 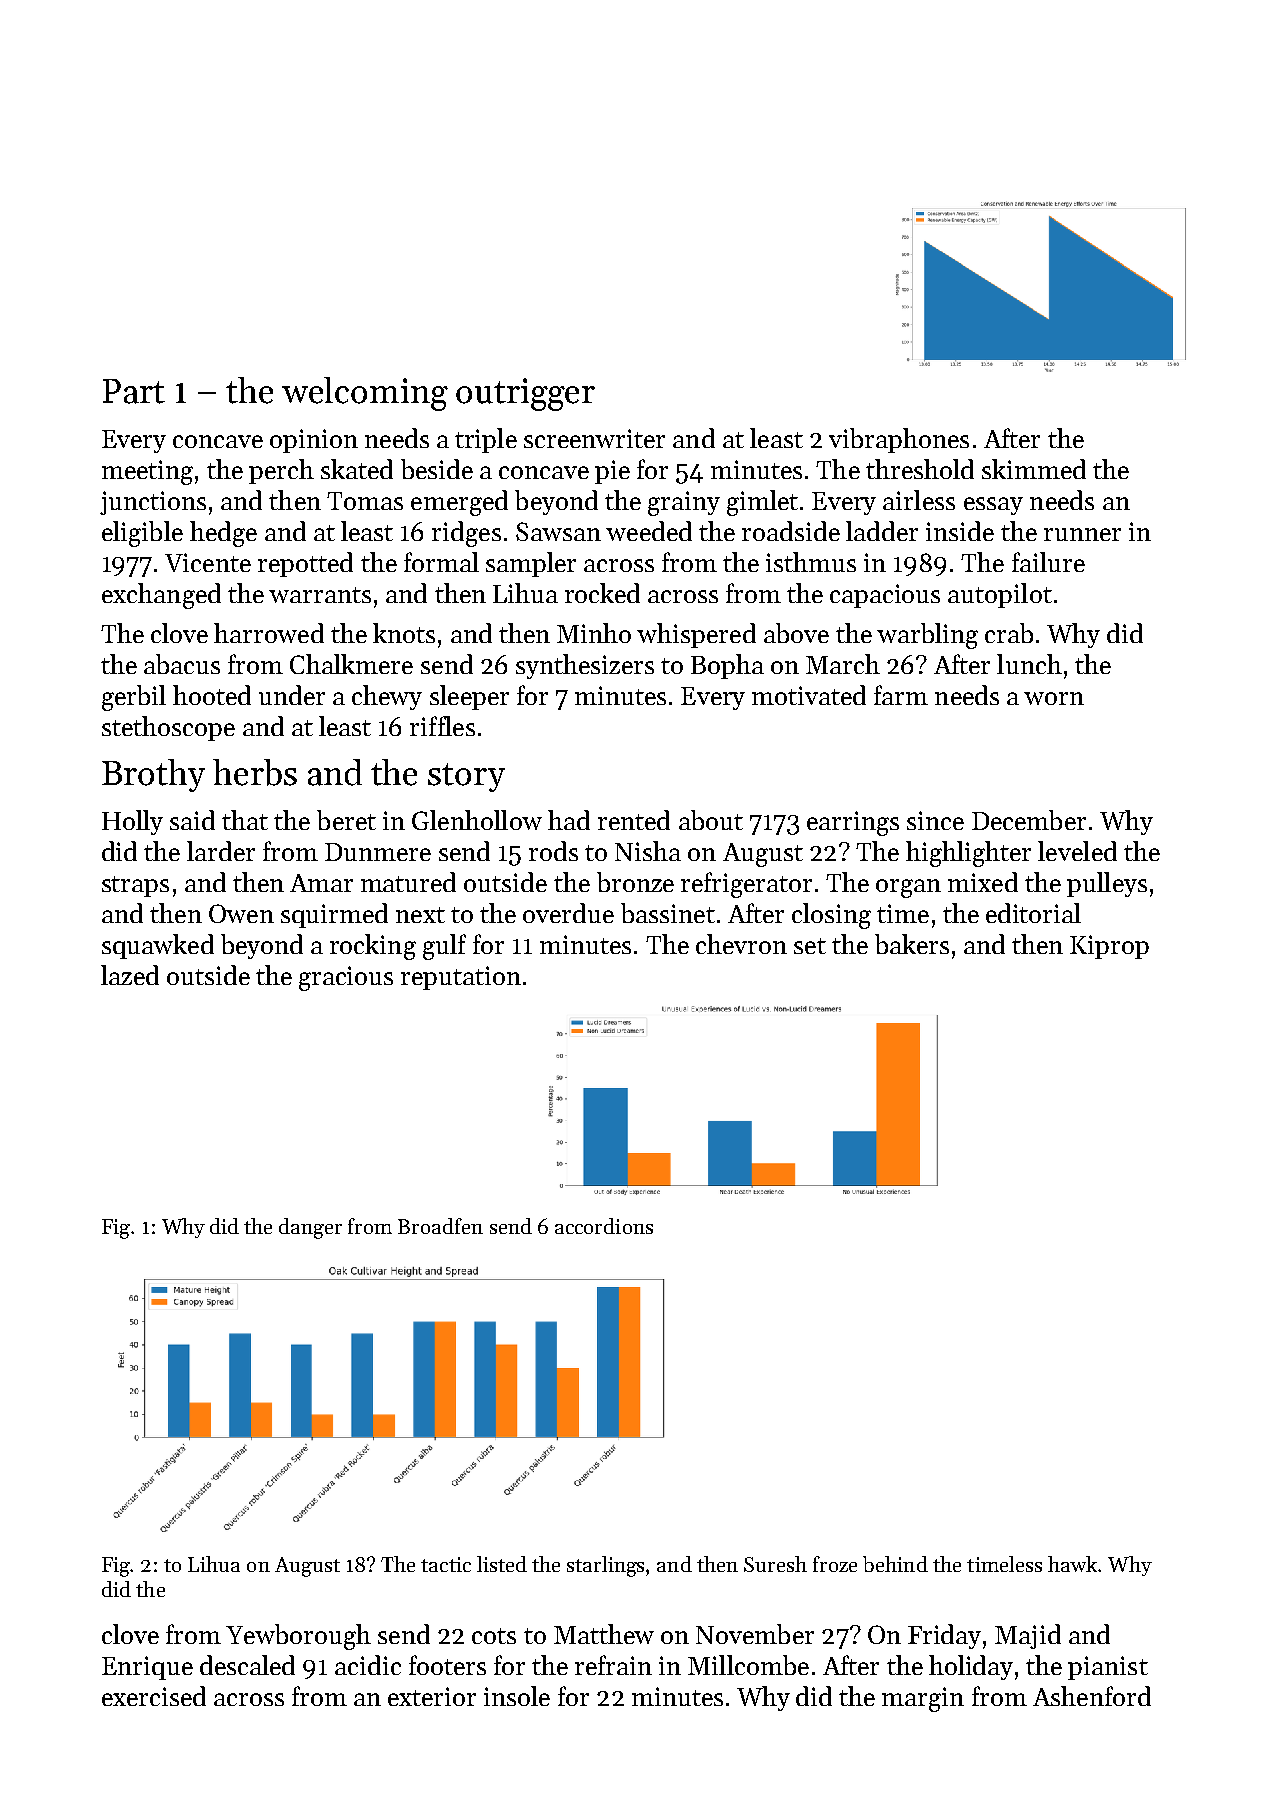 I want to click on starlings, so click(x=605, y=1566).
